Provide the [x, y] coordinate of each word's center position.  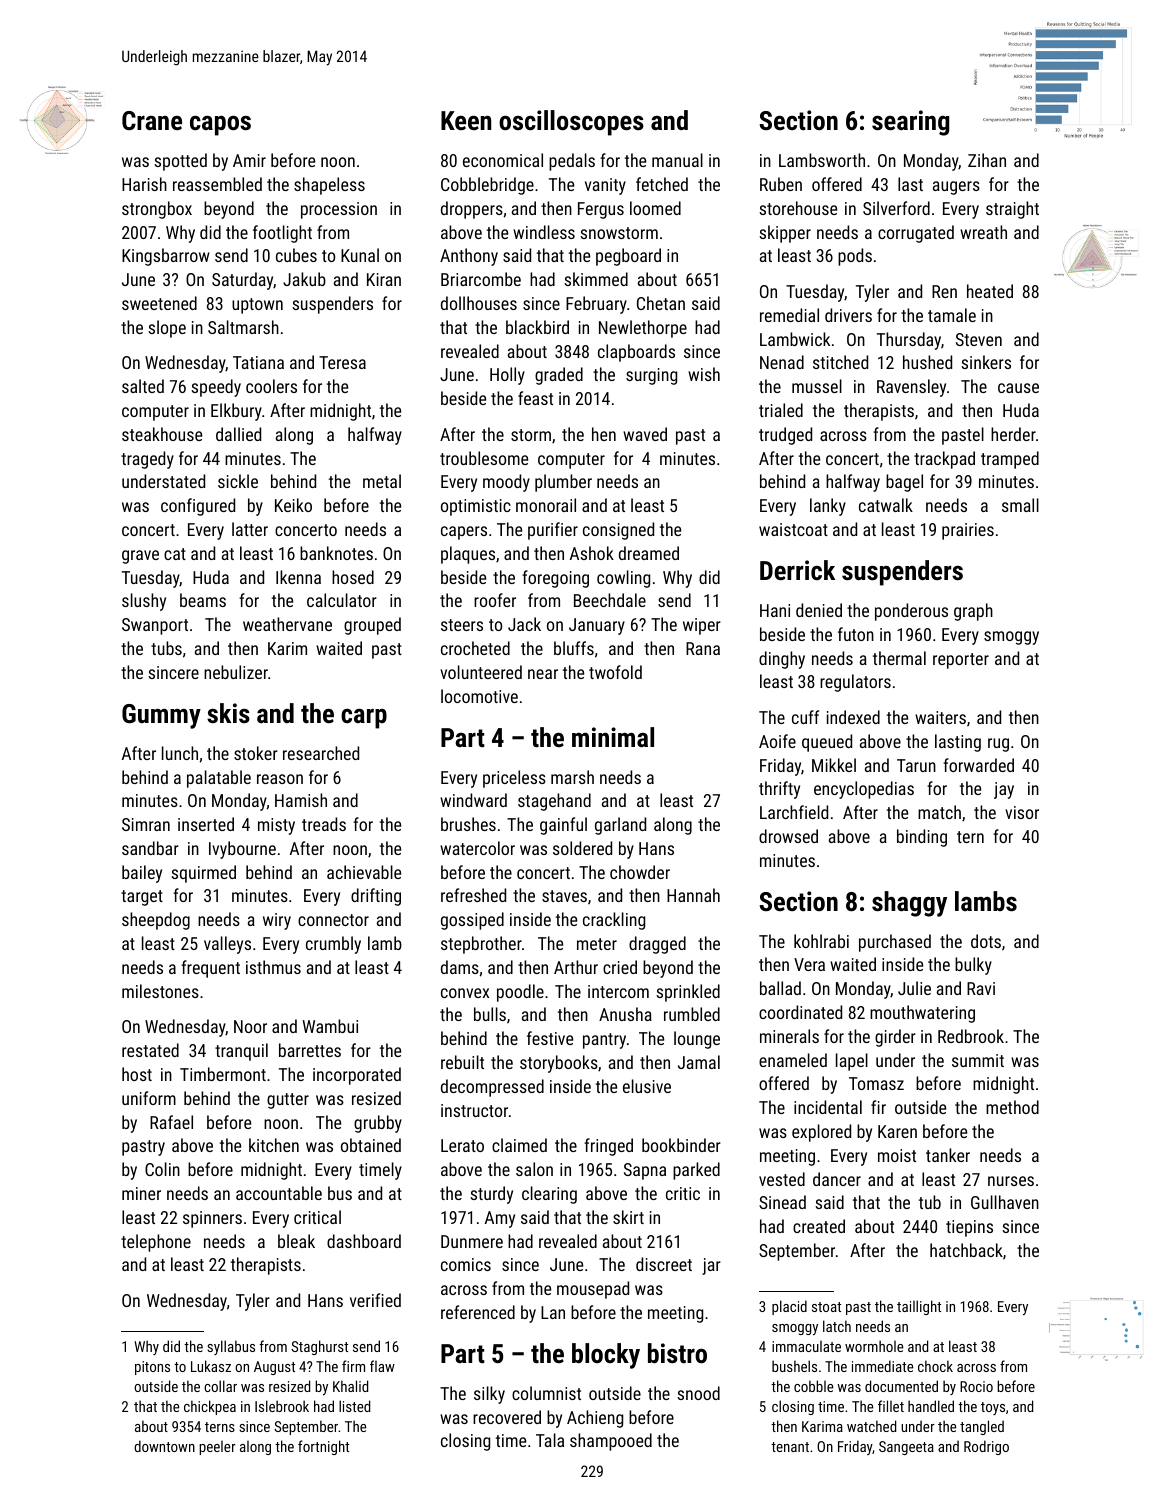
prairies [968, 531]
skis [228, 713]
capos [220, 126]
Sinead [782, 1202]
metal [382, 481]
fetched [662, 184]
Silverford [896, 208]
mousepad [593, 1290]
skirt [628, 1217]
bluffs [574, 648]
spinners [212, 1219]
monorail [546, 505]
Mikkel [834, 765]
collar [220, 1386]
